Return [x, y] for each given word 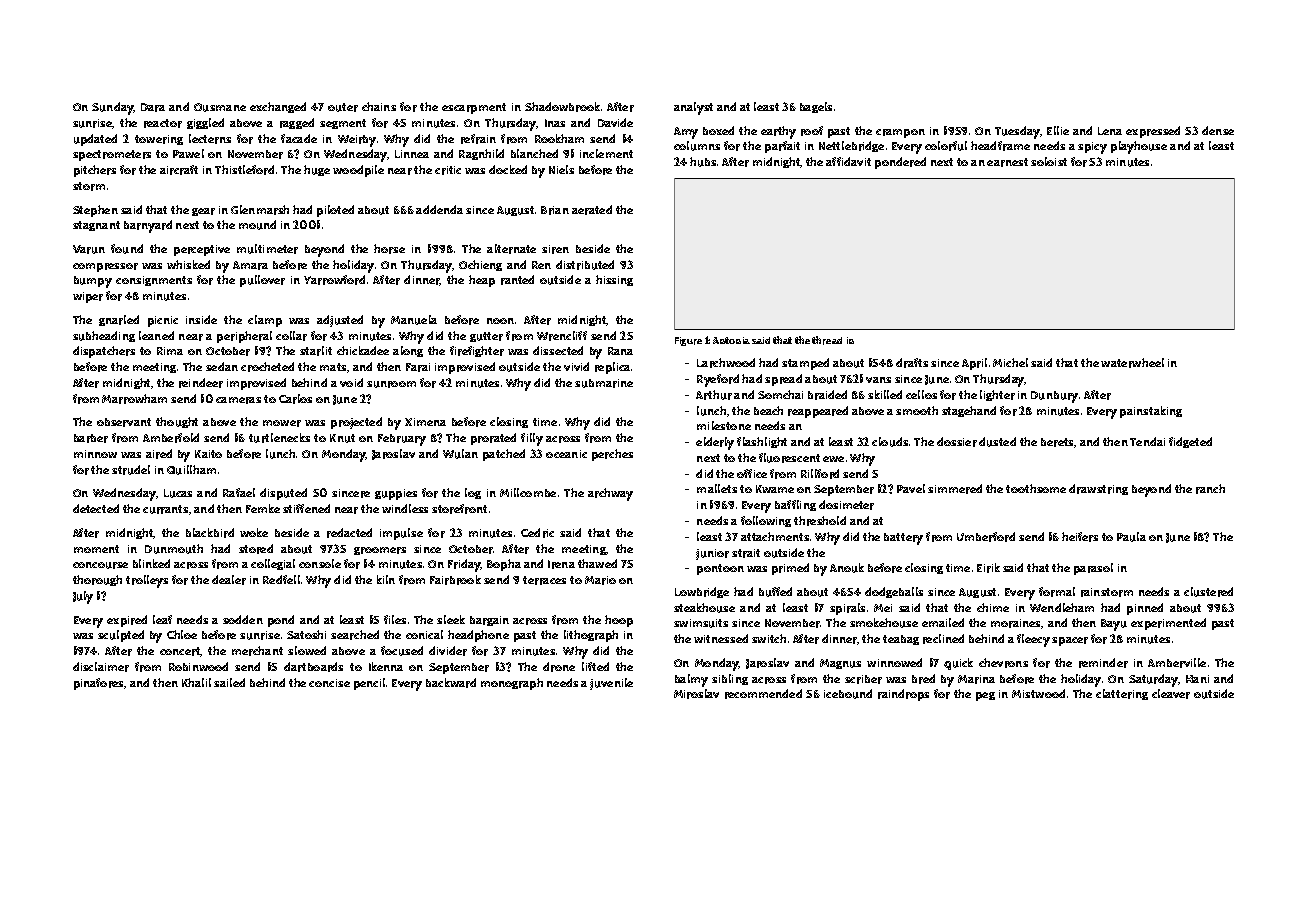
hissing [614, 280]
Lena [1110, 131]
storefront [459, 509]
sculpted [121, 636]
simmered [955, 489]
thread [827, 340]
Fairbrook [455, 580]
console [320, 563]
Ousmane [220, 107]
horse [389, 249]
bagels [816, 107]
